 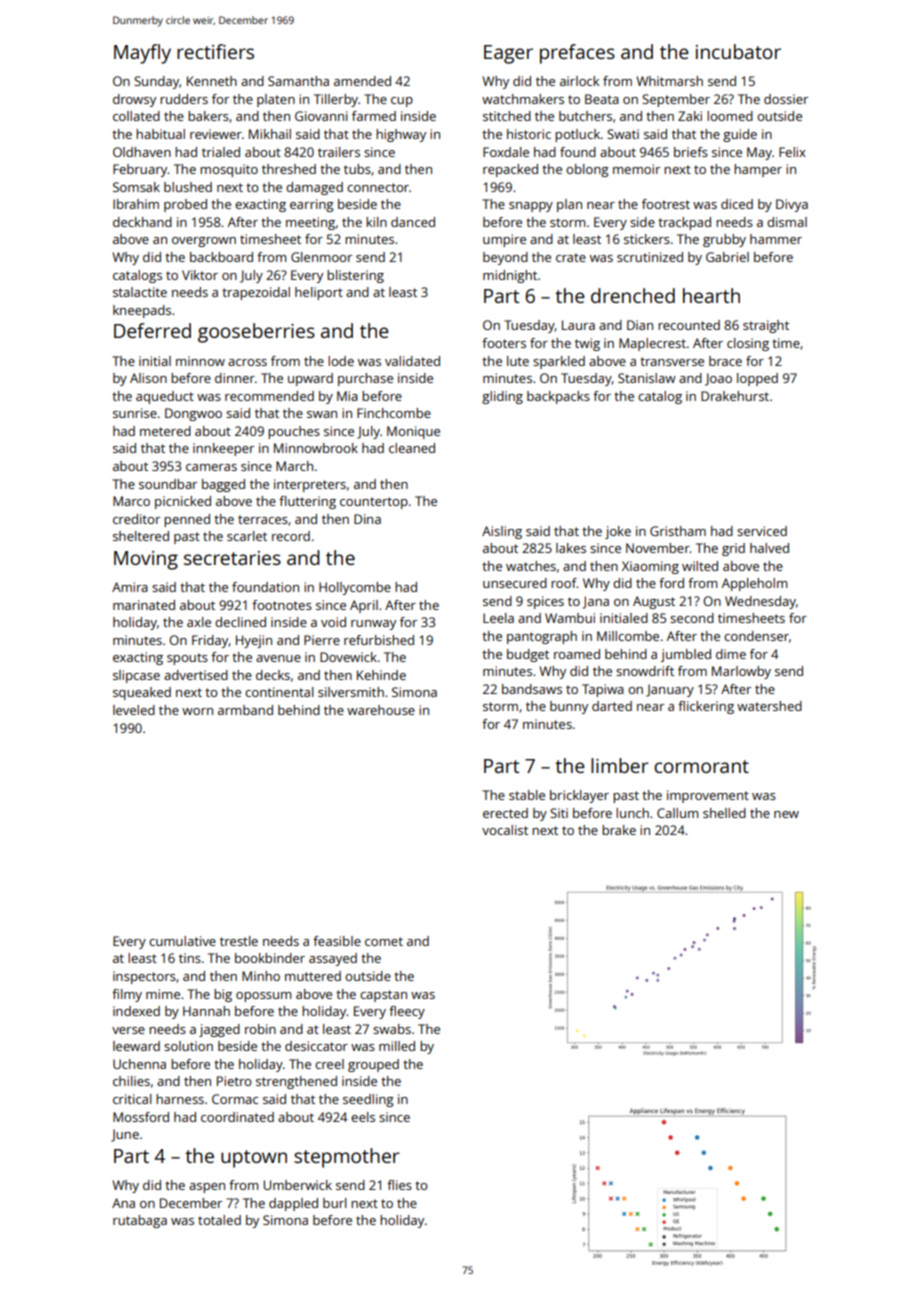 I want to click on hearth, so click(x=711, y=295).
